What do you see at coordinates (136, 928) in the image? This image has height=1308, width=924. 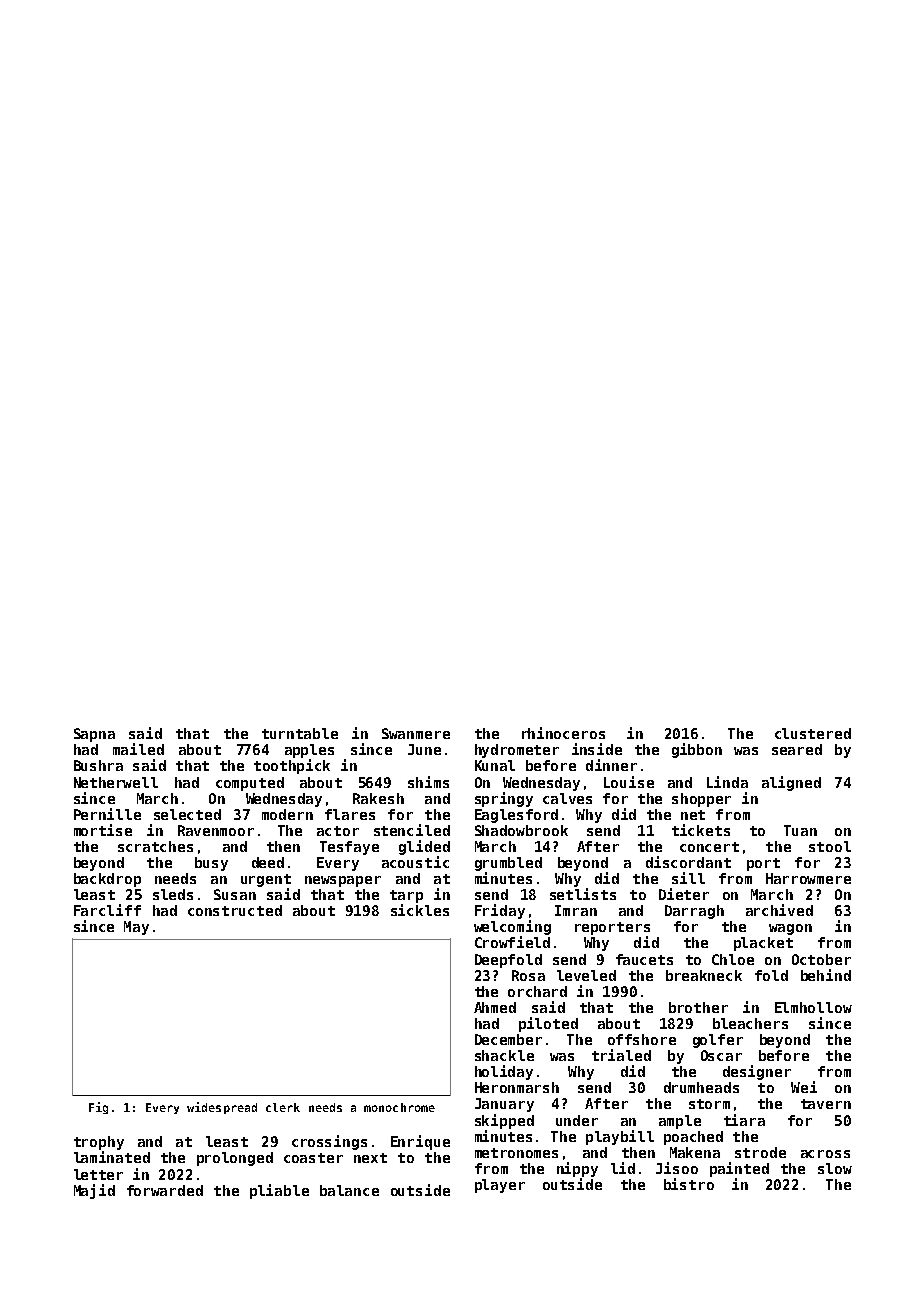 I see `May` at bounding box center [136, 928].
